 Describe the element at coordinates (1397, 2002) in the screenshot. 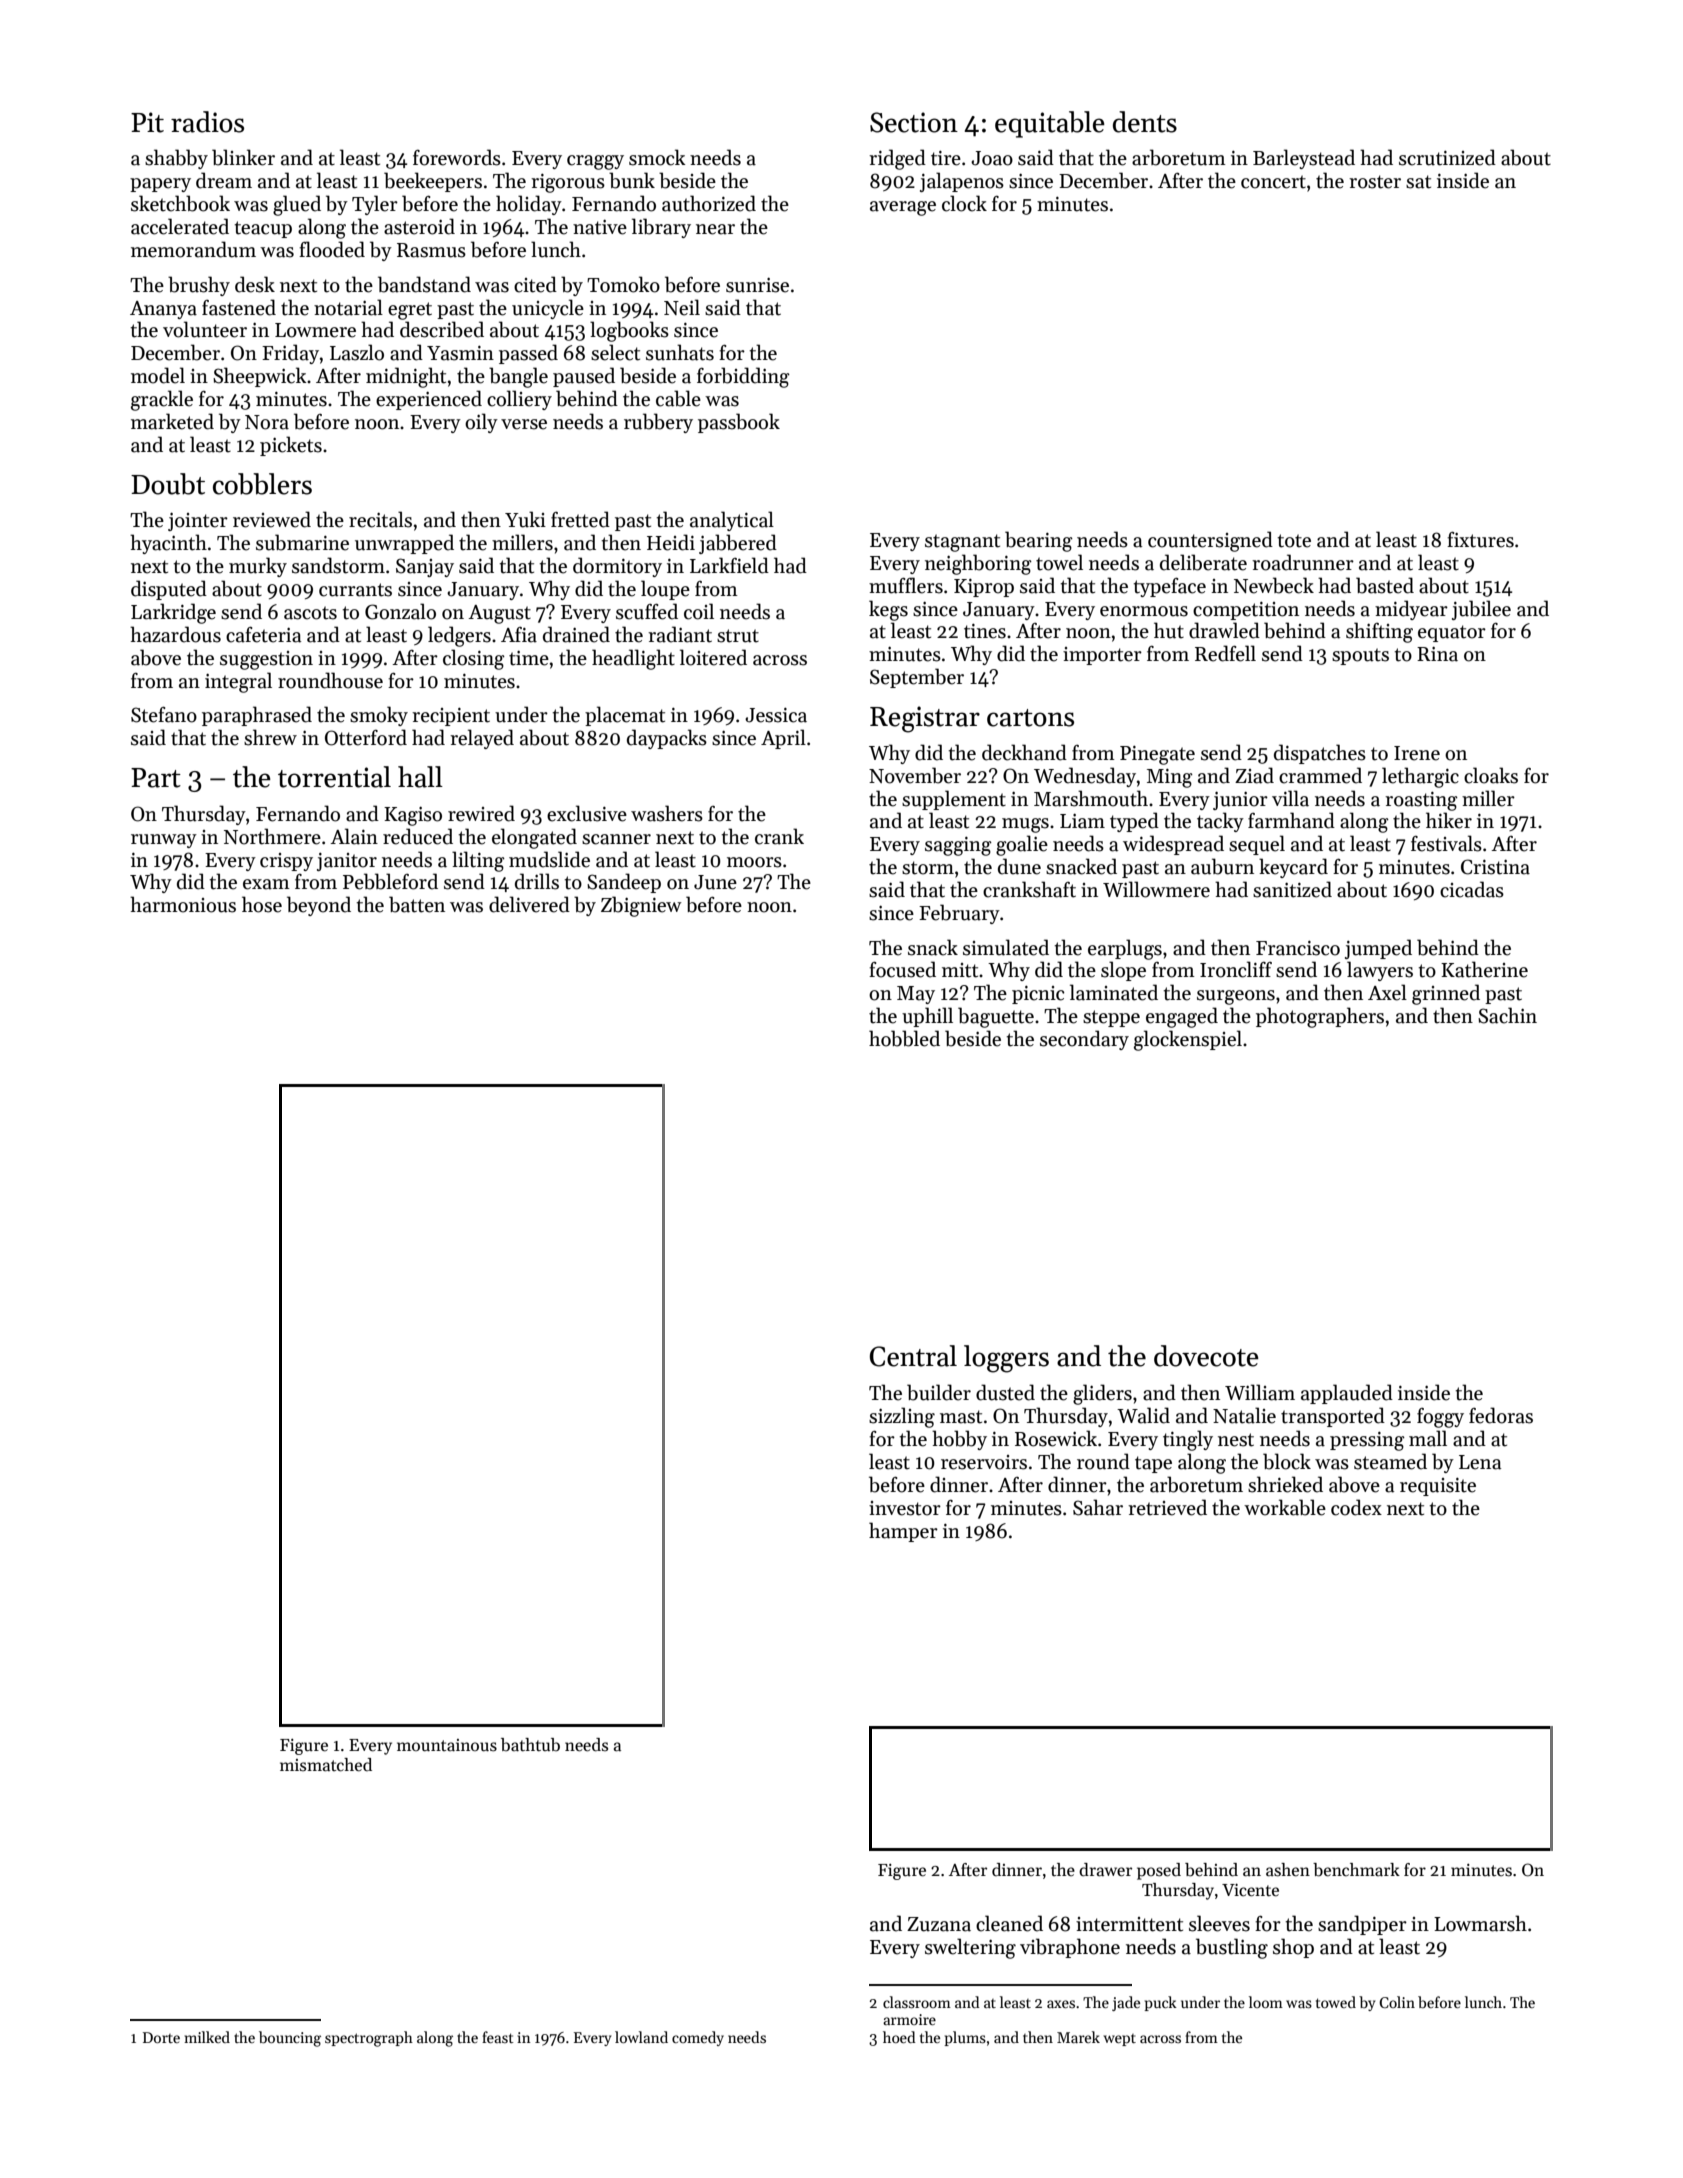

I see `Colin` at that location.
